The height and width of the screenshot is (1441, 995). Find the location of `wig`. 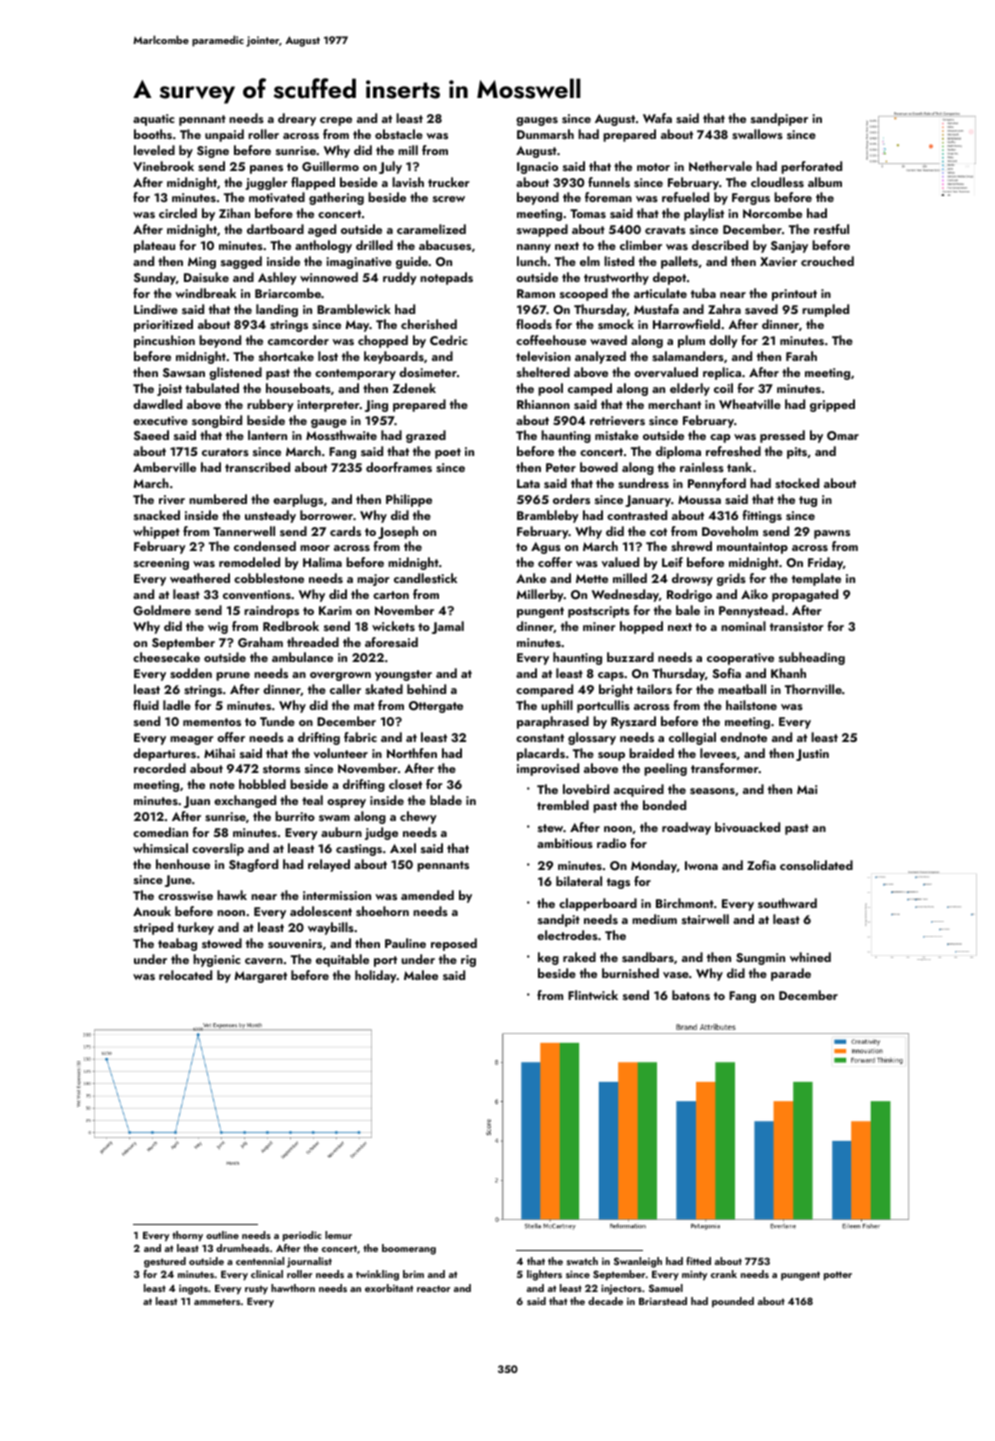

wig is located at coordinates (218, 628).
